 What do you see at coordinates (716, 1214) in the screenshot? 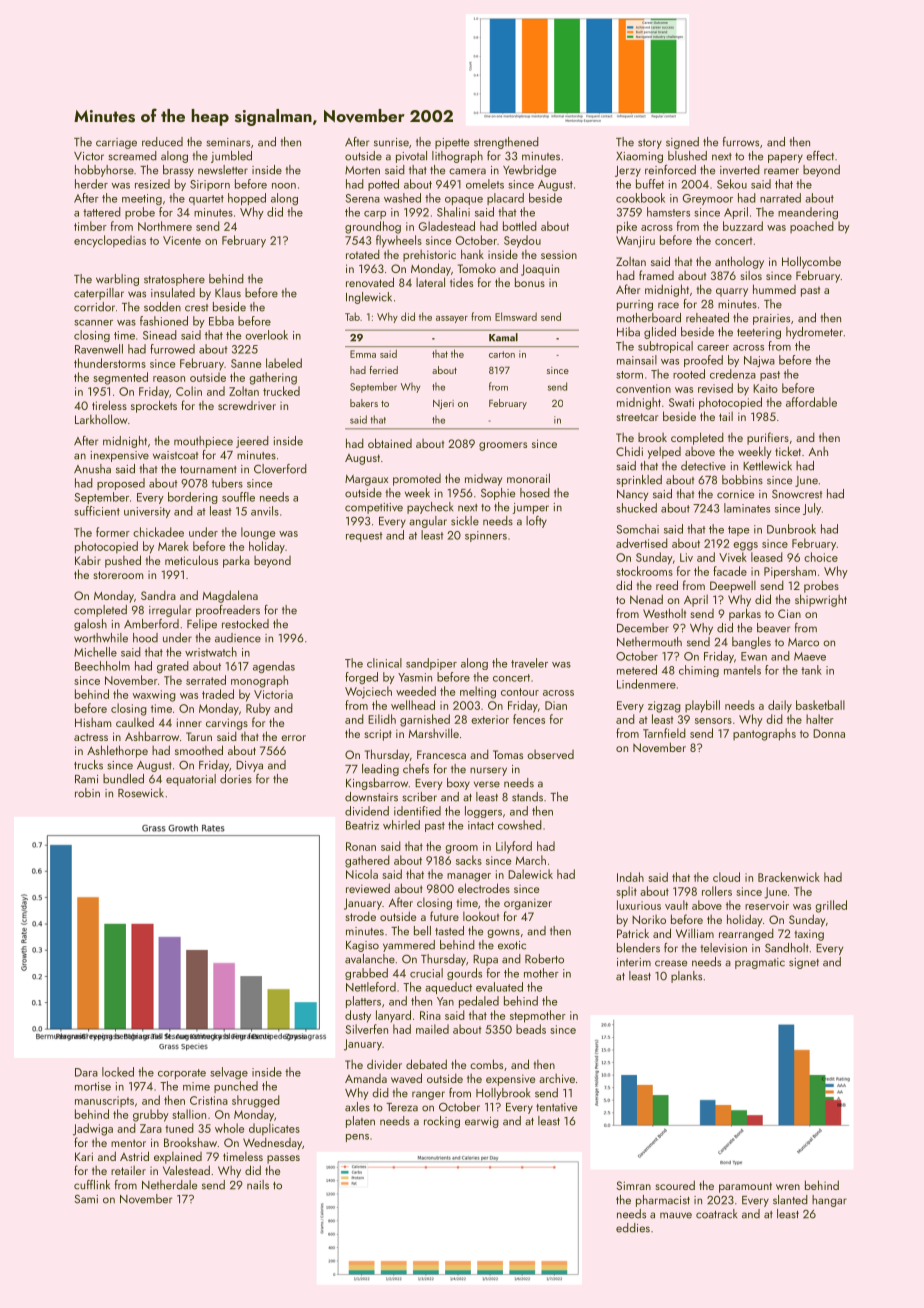
I see `coatrack` at bounding box center [716, 1214].
